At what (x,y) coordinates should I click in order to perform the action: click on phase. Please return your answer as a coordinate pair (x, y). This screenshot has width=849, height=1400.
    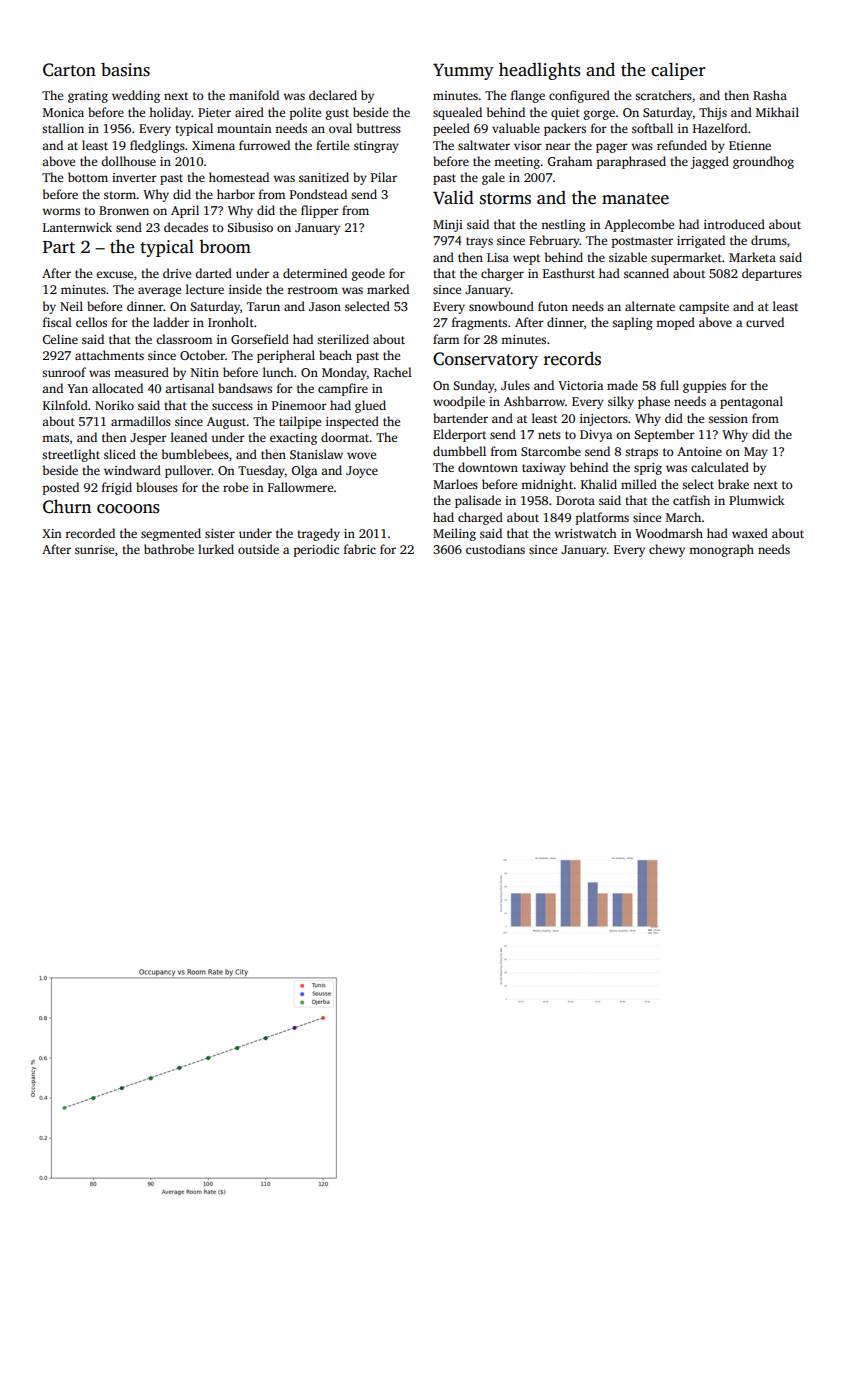
    Looking at the image, I should click on (654, 402).
